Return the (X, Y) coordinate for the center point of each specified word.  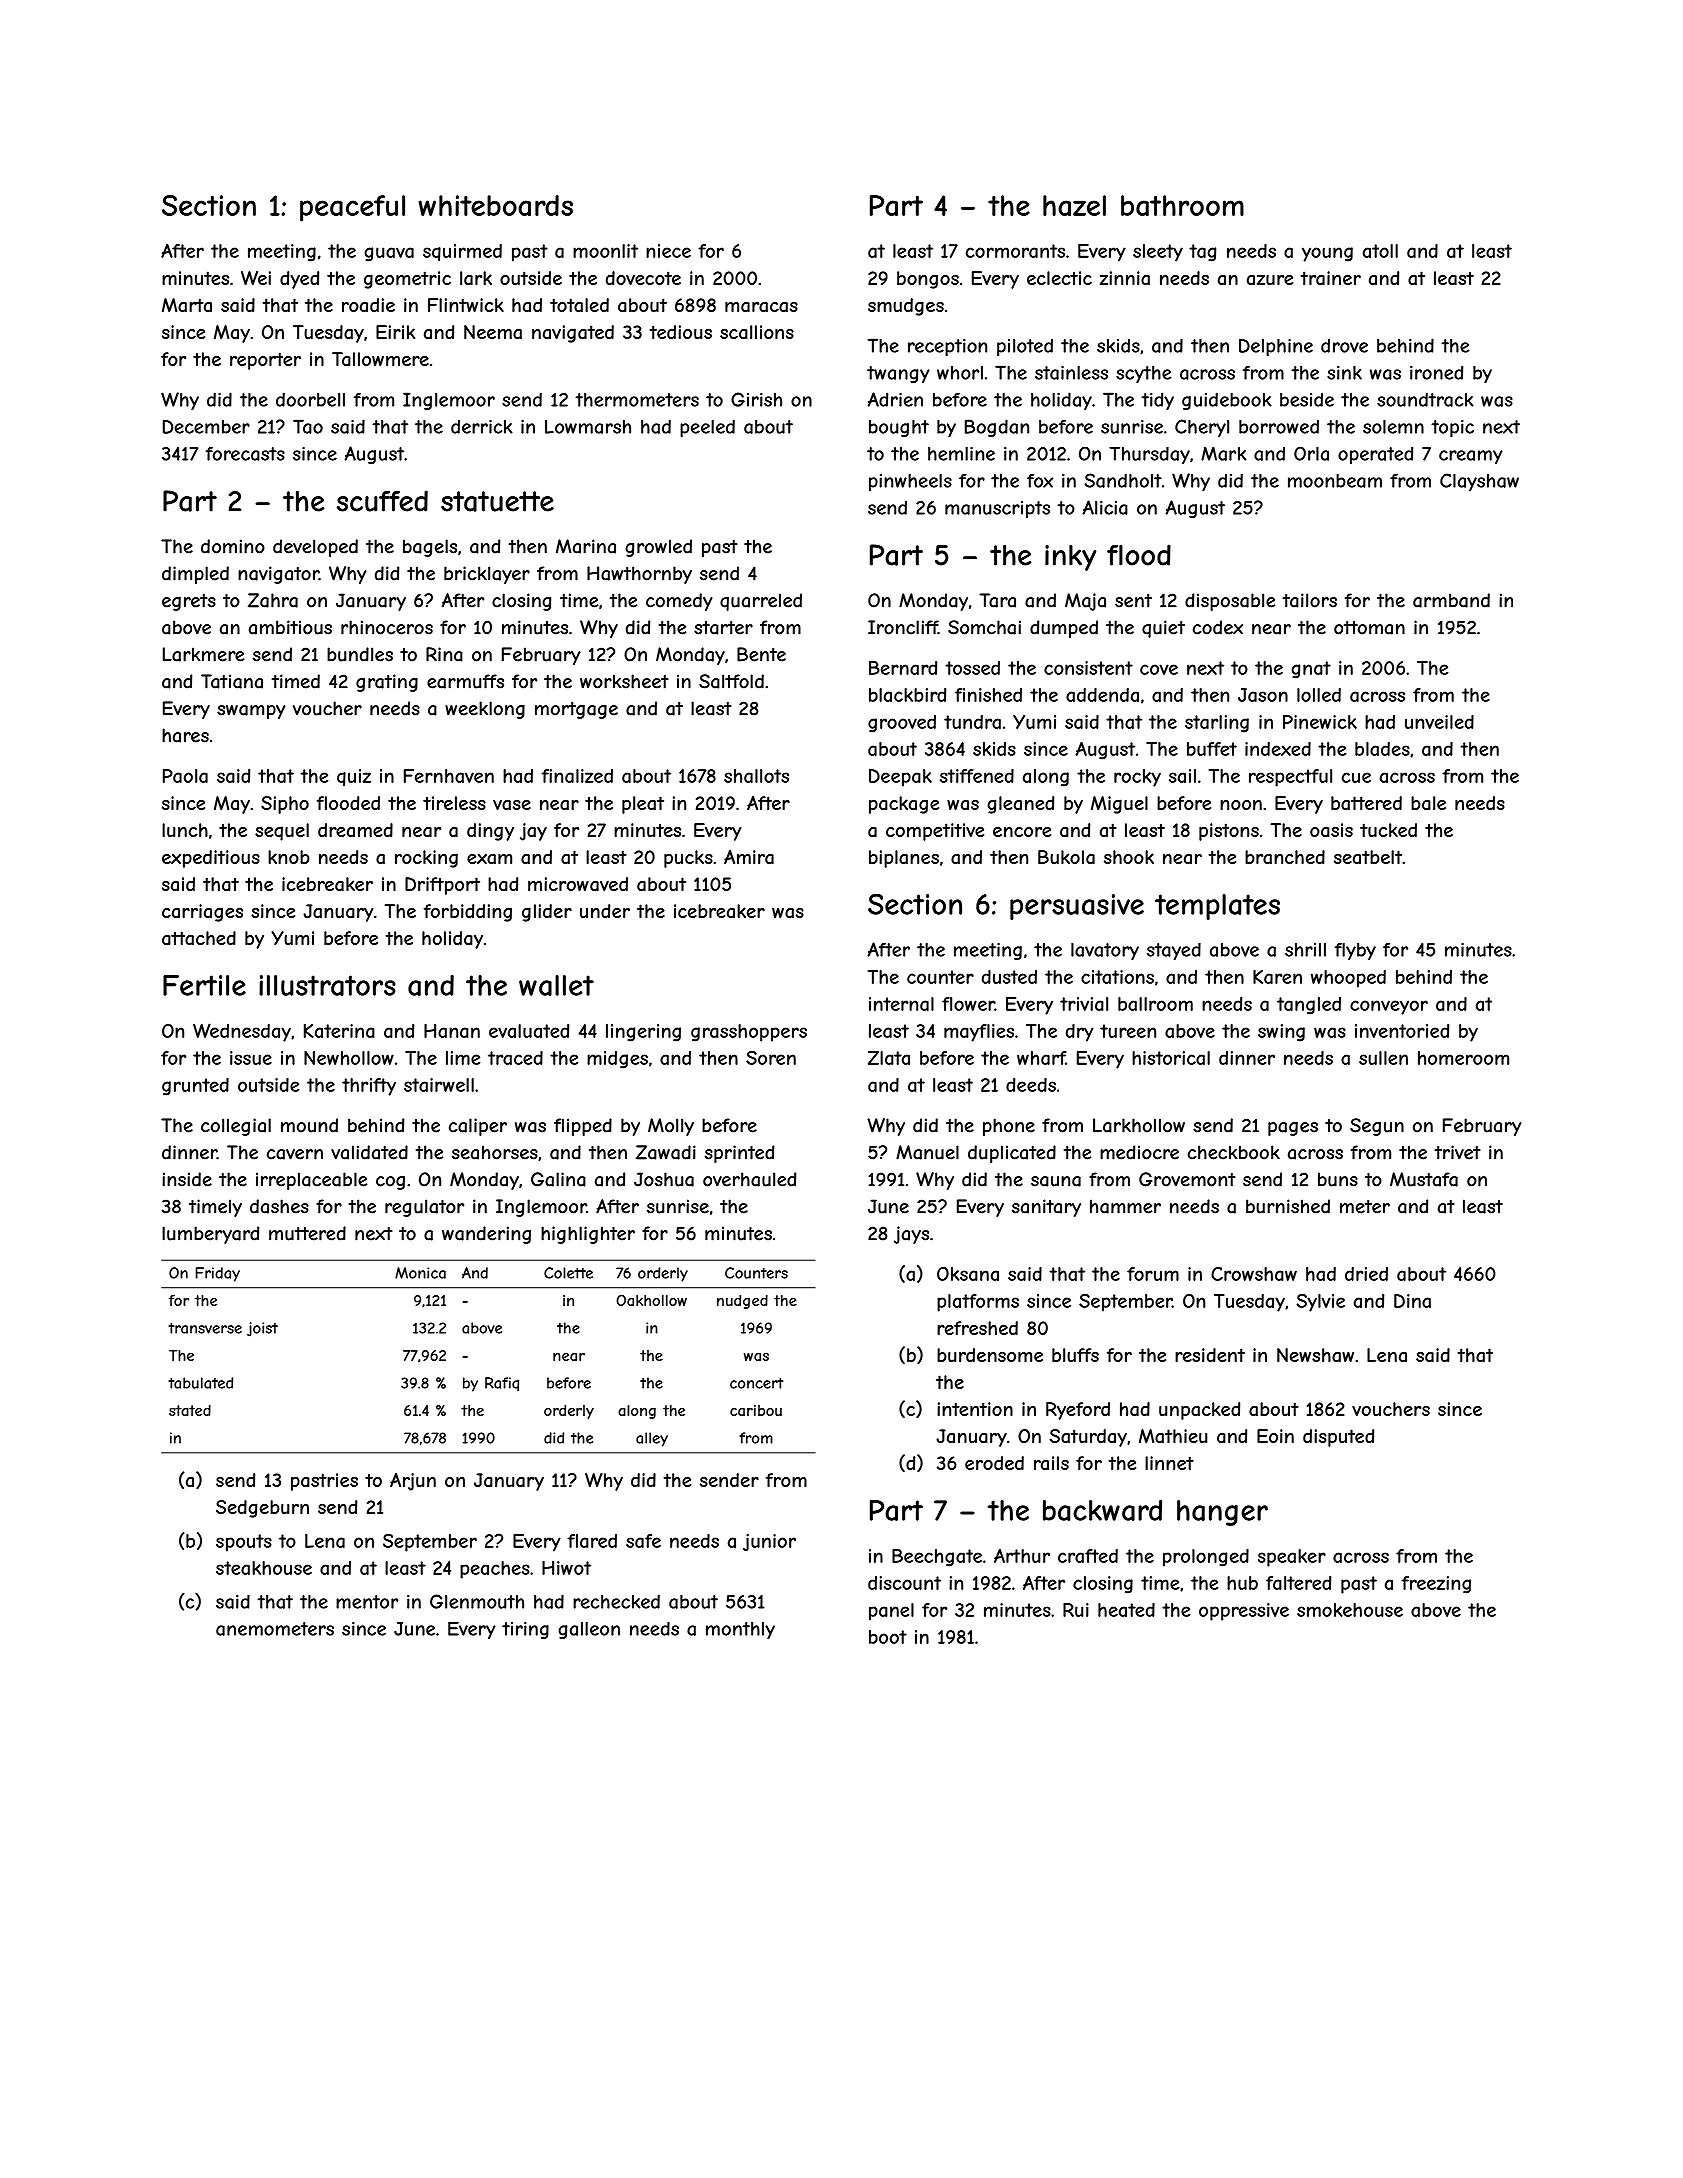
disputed (1338, 1438)
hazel (1074, 205)
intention (975, 1409)
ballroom (1155, 1004)
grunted (195, 1087)
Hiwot (566, 1568)
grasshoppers (749, 1033)
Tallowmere (380, 359)
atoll (1380, 251)
